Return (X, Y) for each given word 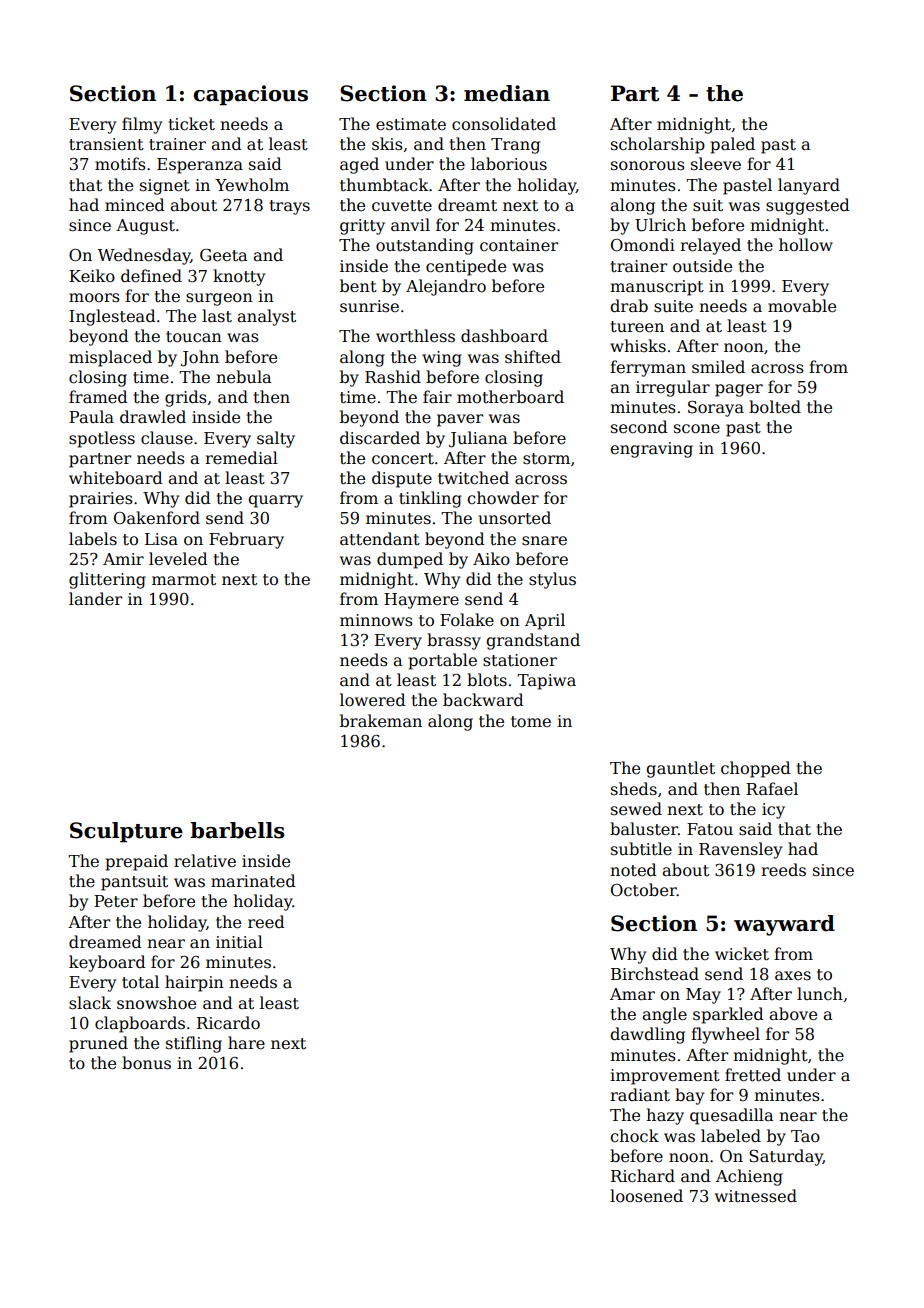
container (519, 245)
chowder (503, 498)
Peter (116, 901)
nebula (243, 377)
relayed (710, 246)
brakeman (381, 721)
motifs (120, 163)
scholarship (658, 145)
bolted (775, 406)
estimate (411, 124)
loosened (646, 1196)
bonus (146, 1063)
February (246, 540)
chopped (756, 769)
